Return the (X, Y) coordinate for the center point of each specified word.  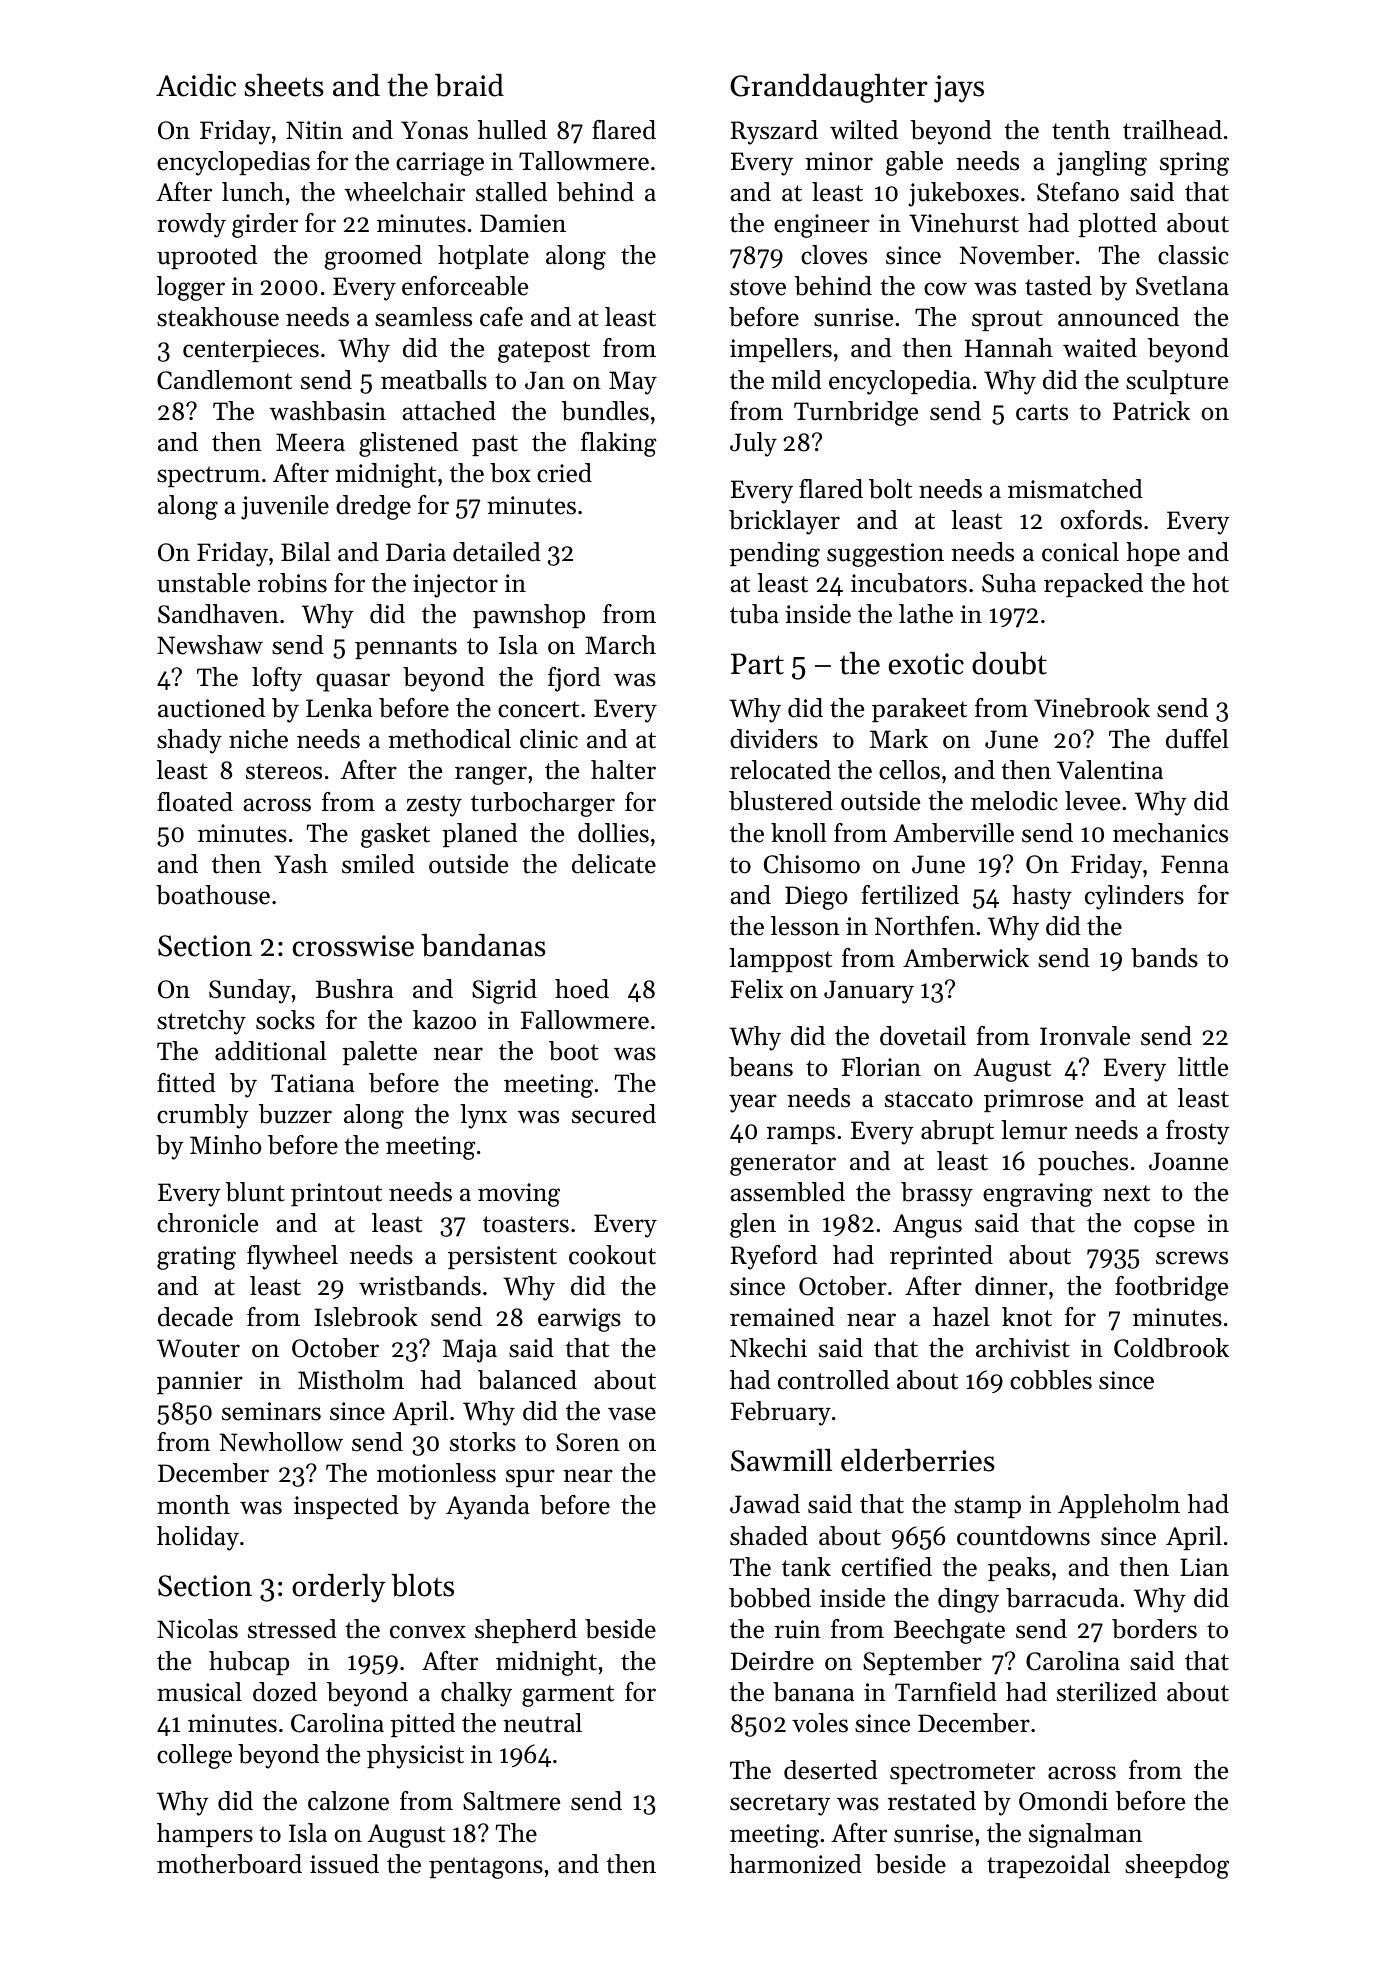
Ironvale (1085, 1036)
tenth (1081, 130)
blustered (781, 801)
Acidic (196, 85)
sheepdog (1177, 1866)
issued (344, 1864)
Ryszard (774, 132)
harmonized (796, 1864)
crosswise (353, 946)
